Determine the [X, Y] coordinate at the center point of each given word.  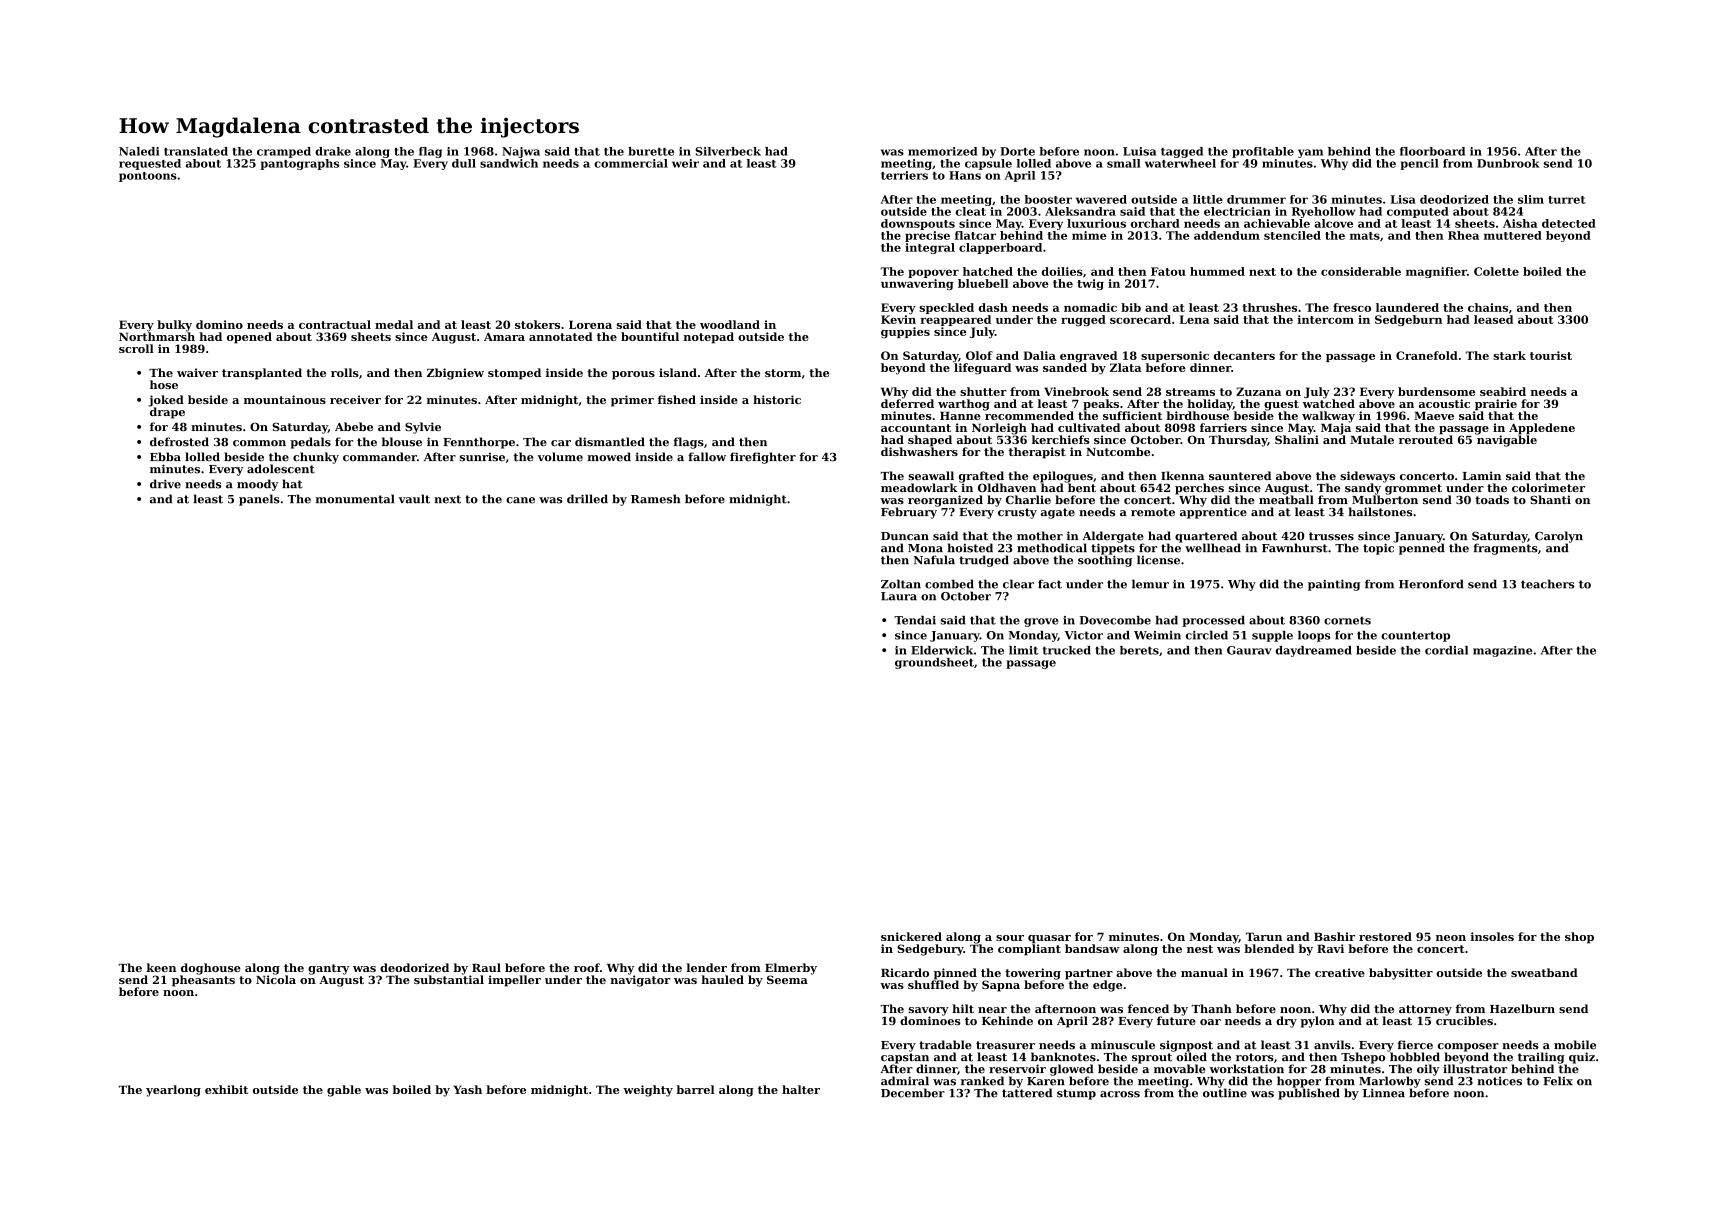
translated [196, 151]
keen [161, 967]
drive [165, 484]
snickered [911, 936]
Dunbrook [1508, 163]
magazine [1502, 651]
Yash [468, 1089]
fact [1050, 584]
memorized [942, 151]
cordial [1446, 650]
